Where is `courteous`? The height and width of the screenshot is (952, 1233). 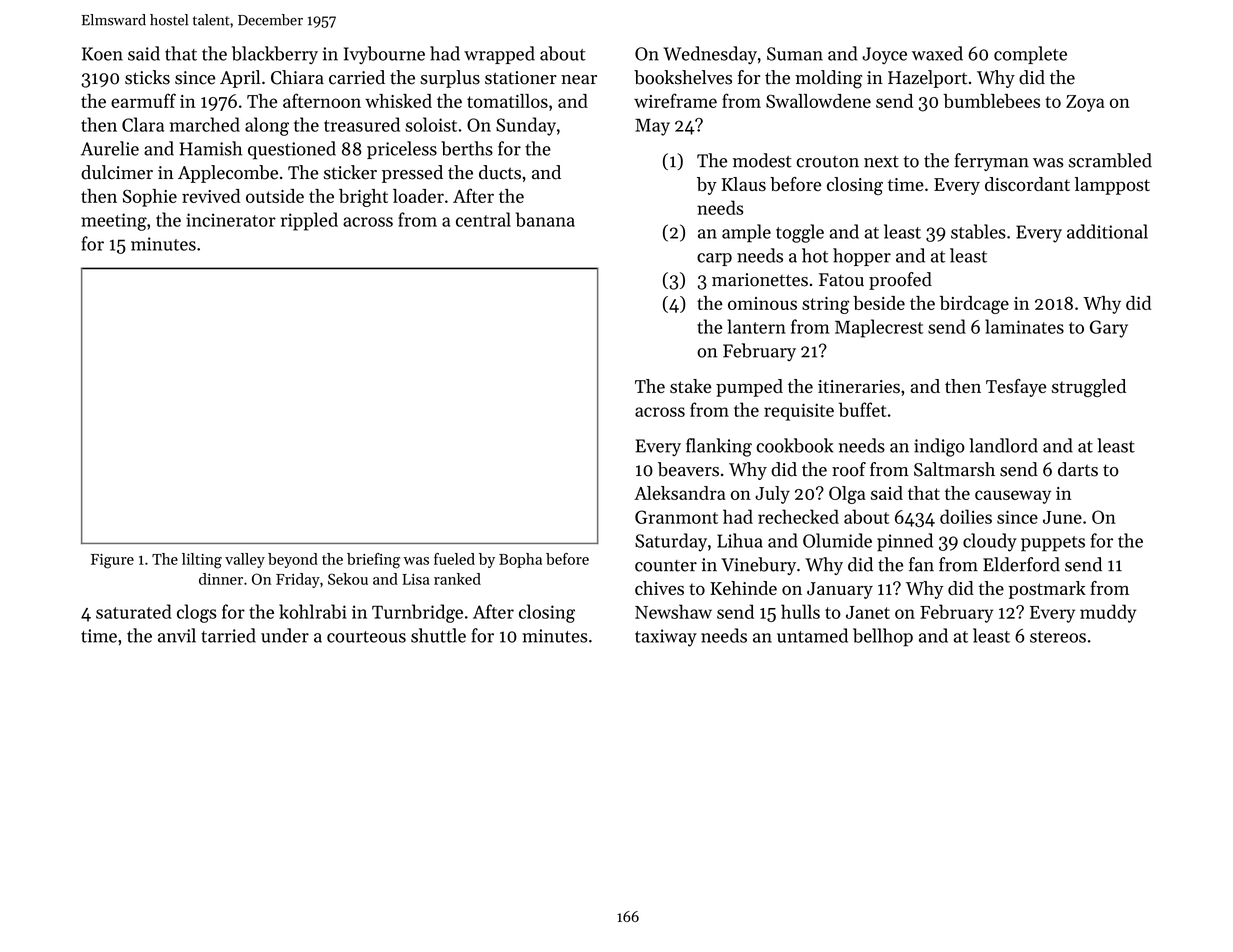
courteous is located at coordinates (366, 637).
